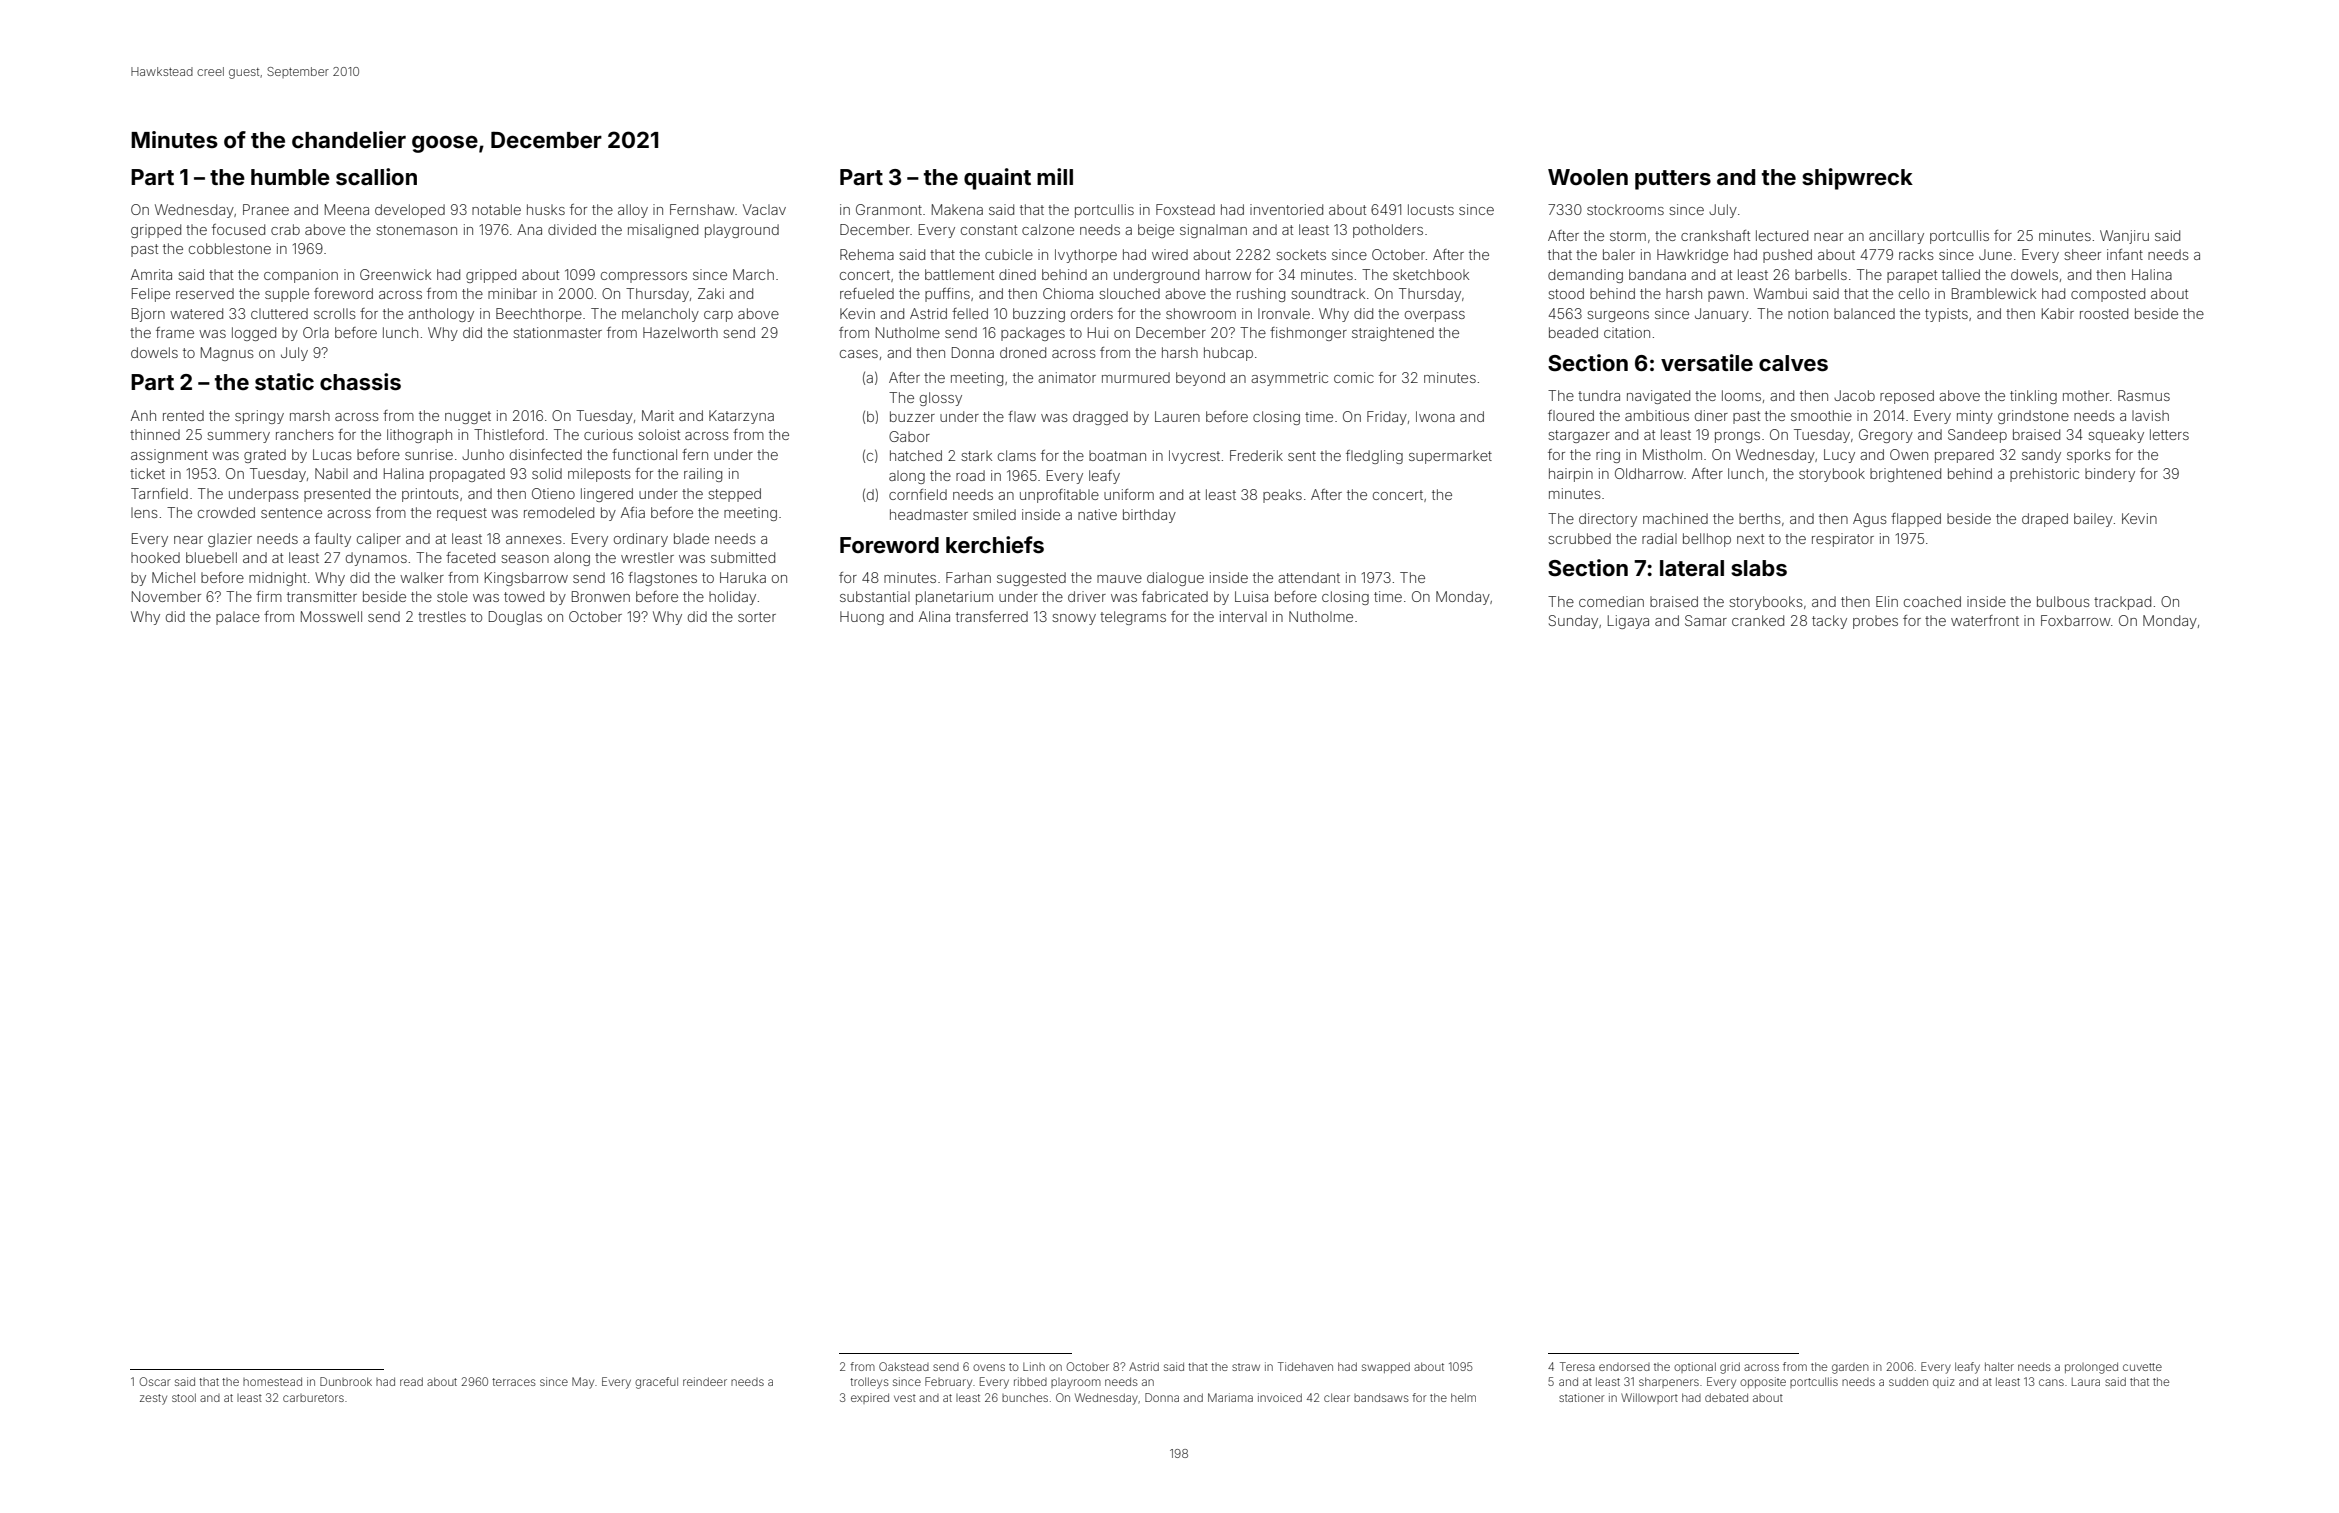 This screenshot has height=1513, width=2339. I want to click on cans, so click(2051, 1382).
